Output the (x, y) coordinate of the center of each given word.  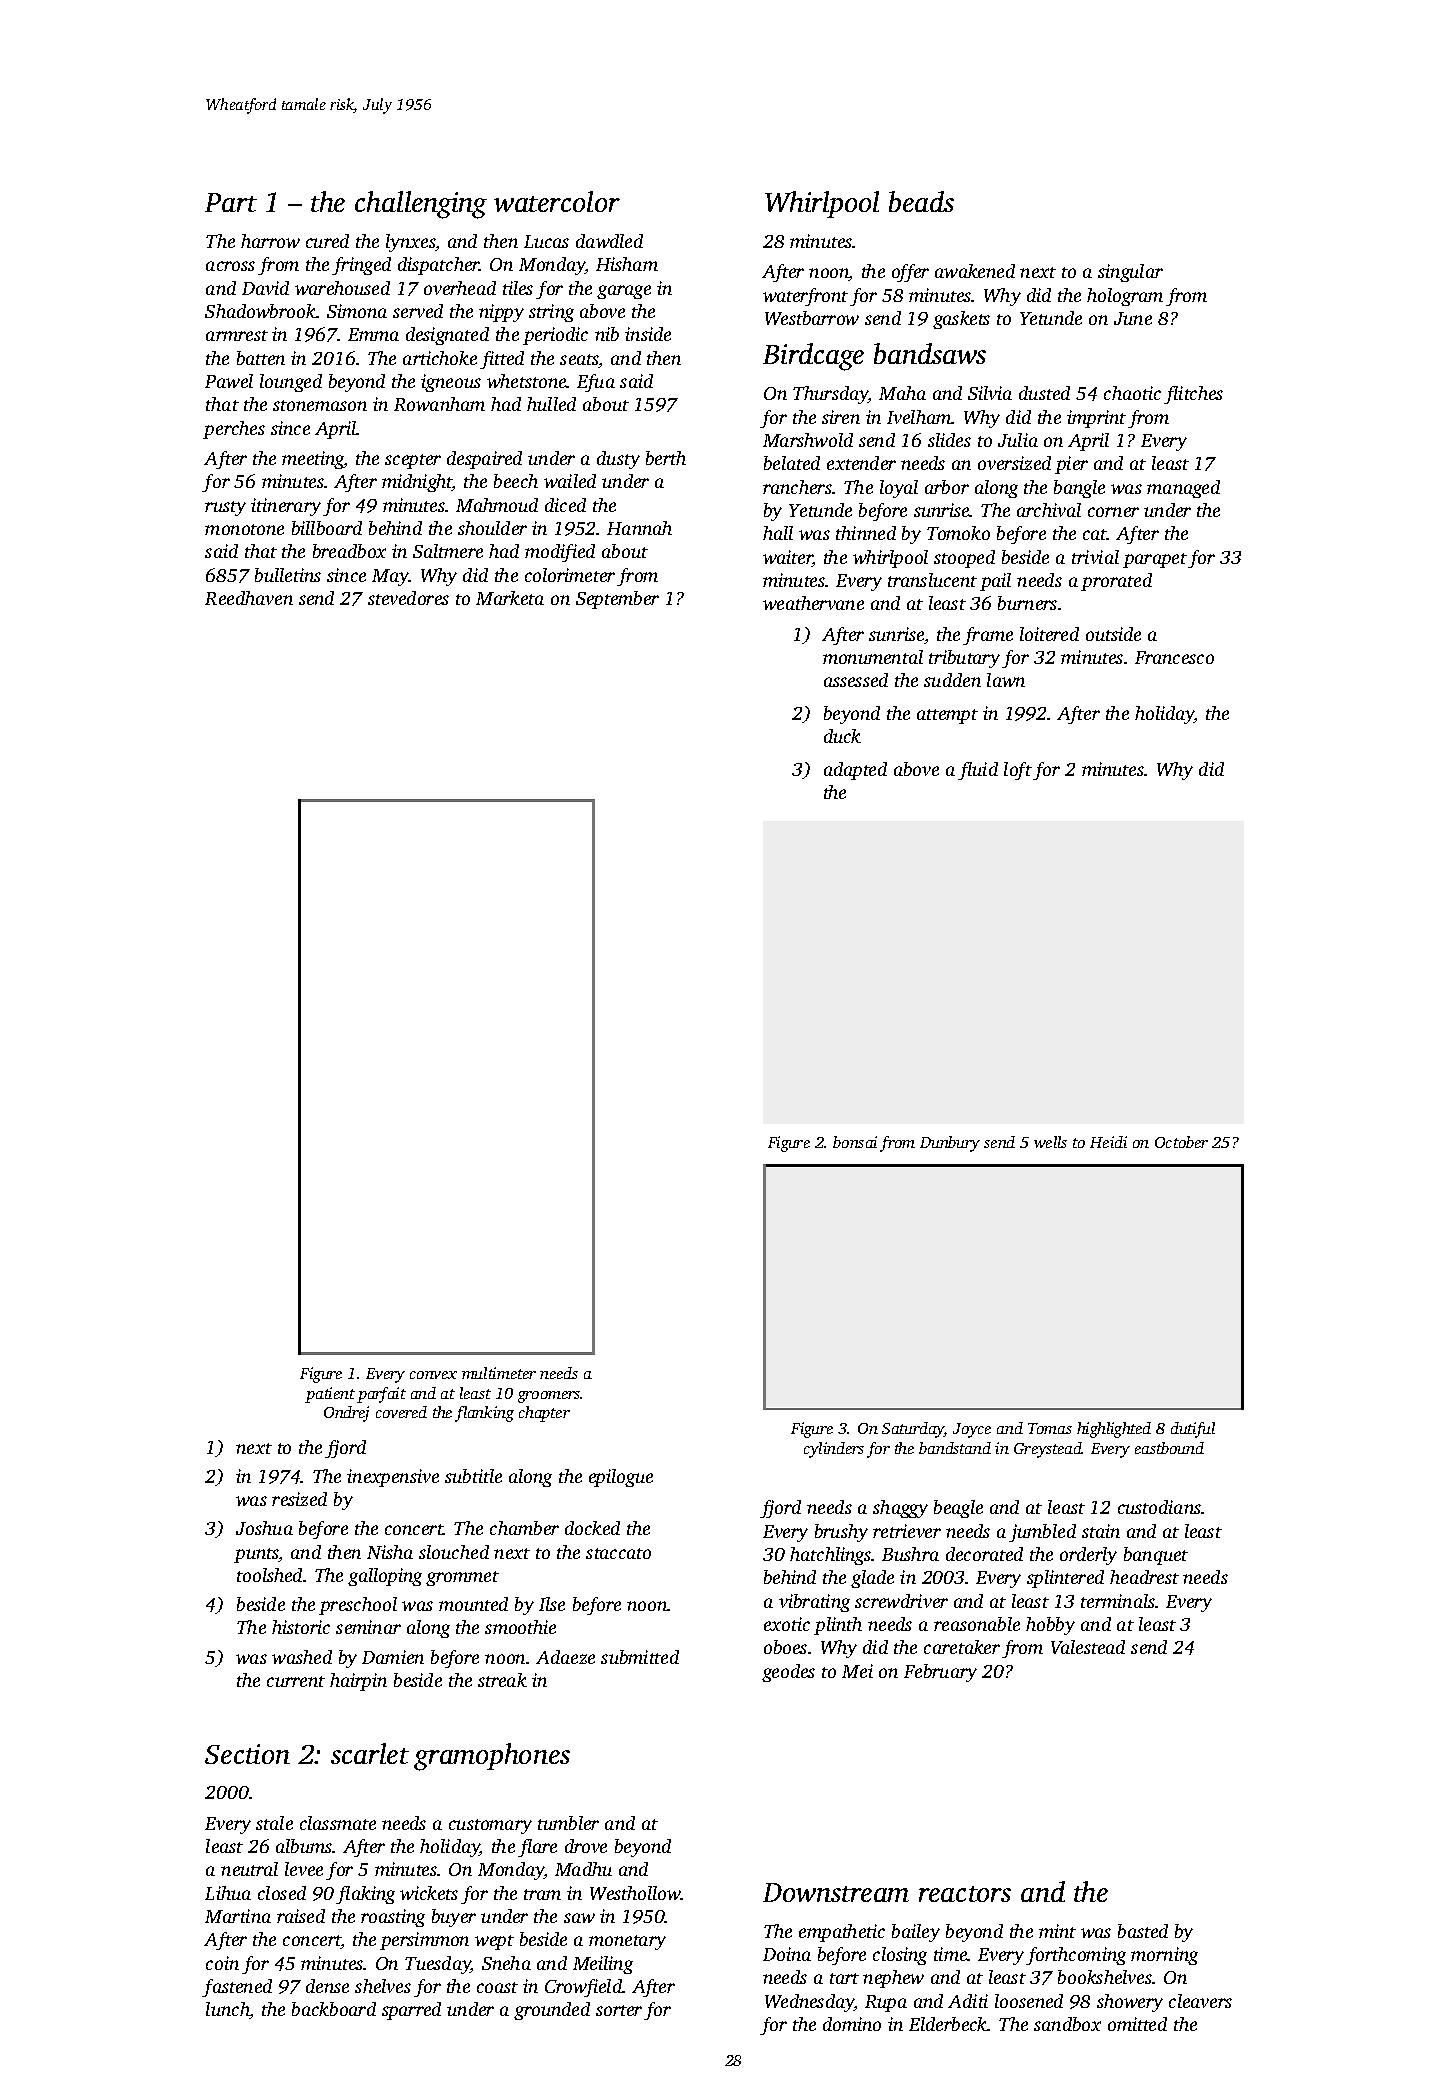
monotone (244, 529)
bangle (1079, 489)
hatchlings (831, 1556)
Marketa (510, 598)
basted (1143, 1931)
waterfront (805, 297)
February (940, 1673)
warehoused (342, 288)
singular (1130, 273)
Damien (393, 1657)
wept (494, 1942)
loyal (899, 489)
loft (1018, 771)
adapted (855, 771)
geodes (788, 1673)
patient (330, 1395)
